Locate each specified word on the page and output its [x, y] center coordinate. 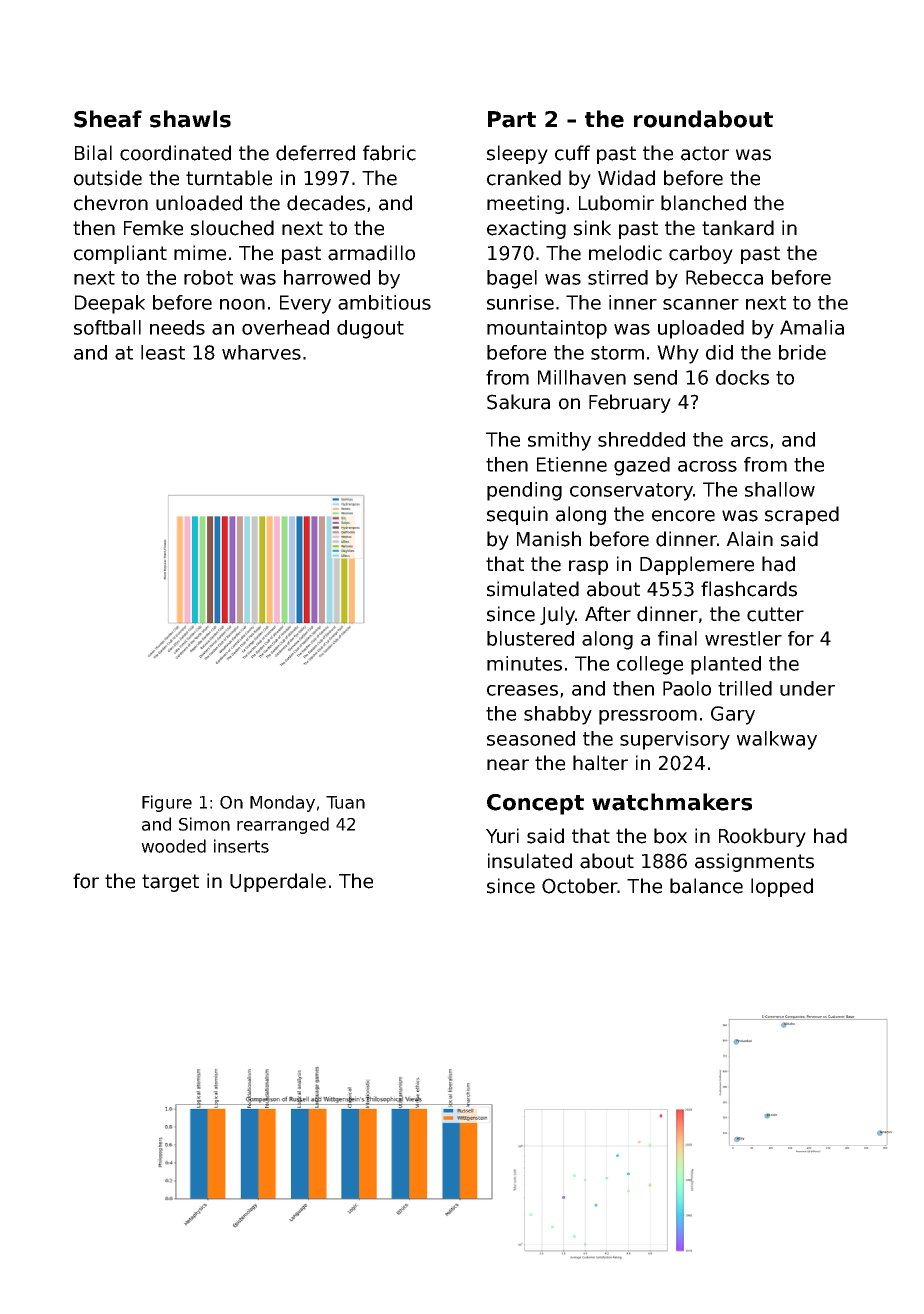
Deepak [110, 304]
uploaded [701, 329]
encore [683, 516]
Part [512, 119]
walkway [777, 740]
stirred [618, 277]
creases [522, 690]
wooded [173, 846]
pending [524, 491]
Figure [167, 803]
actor [705, 153]
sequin [517, 515]
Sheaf [108, 119]
